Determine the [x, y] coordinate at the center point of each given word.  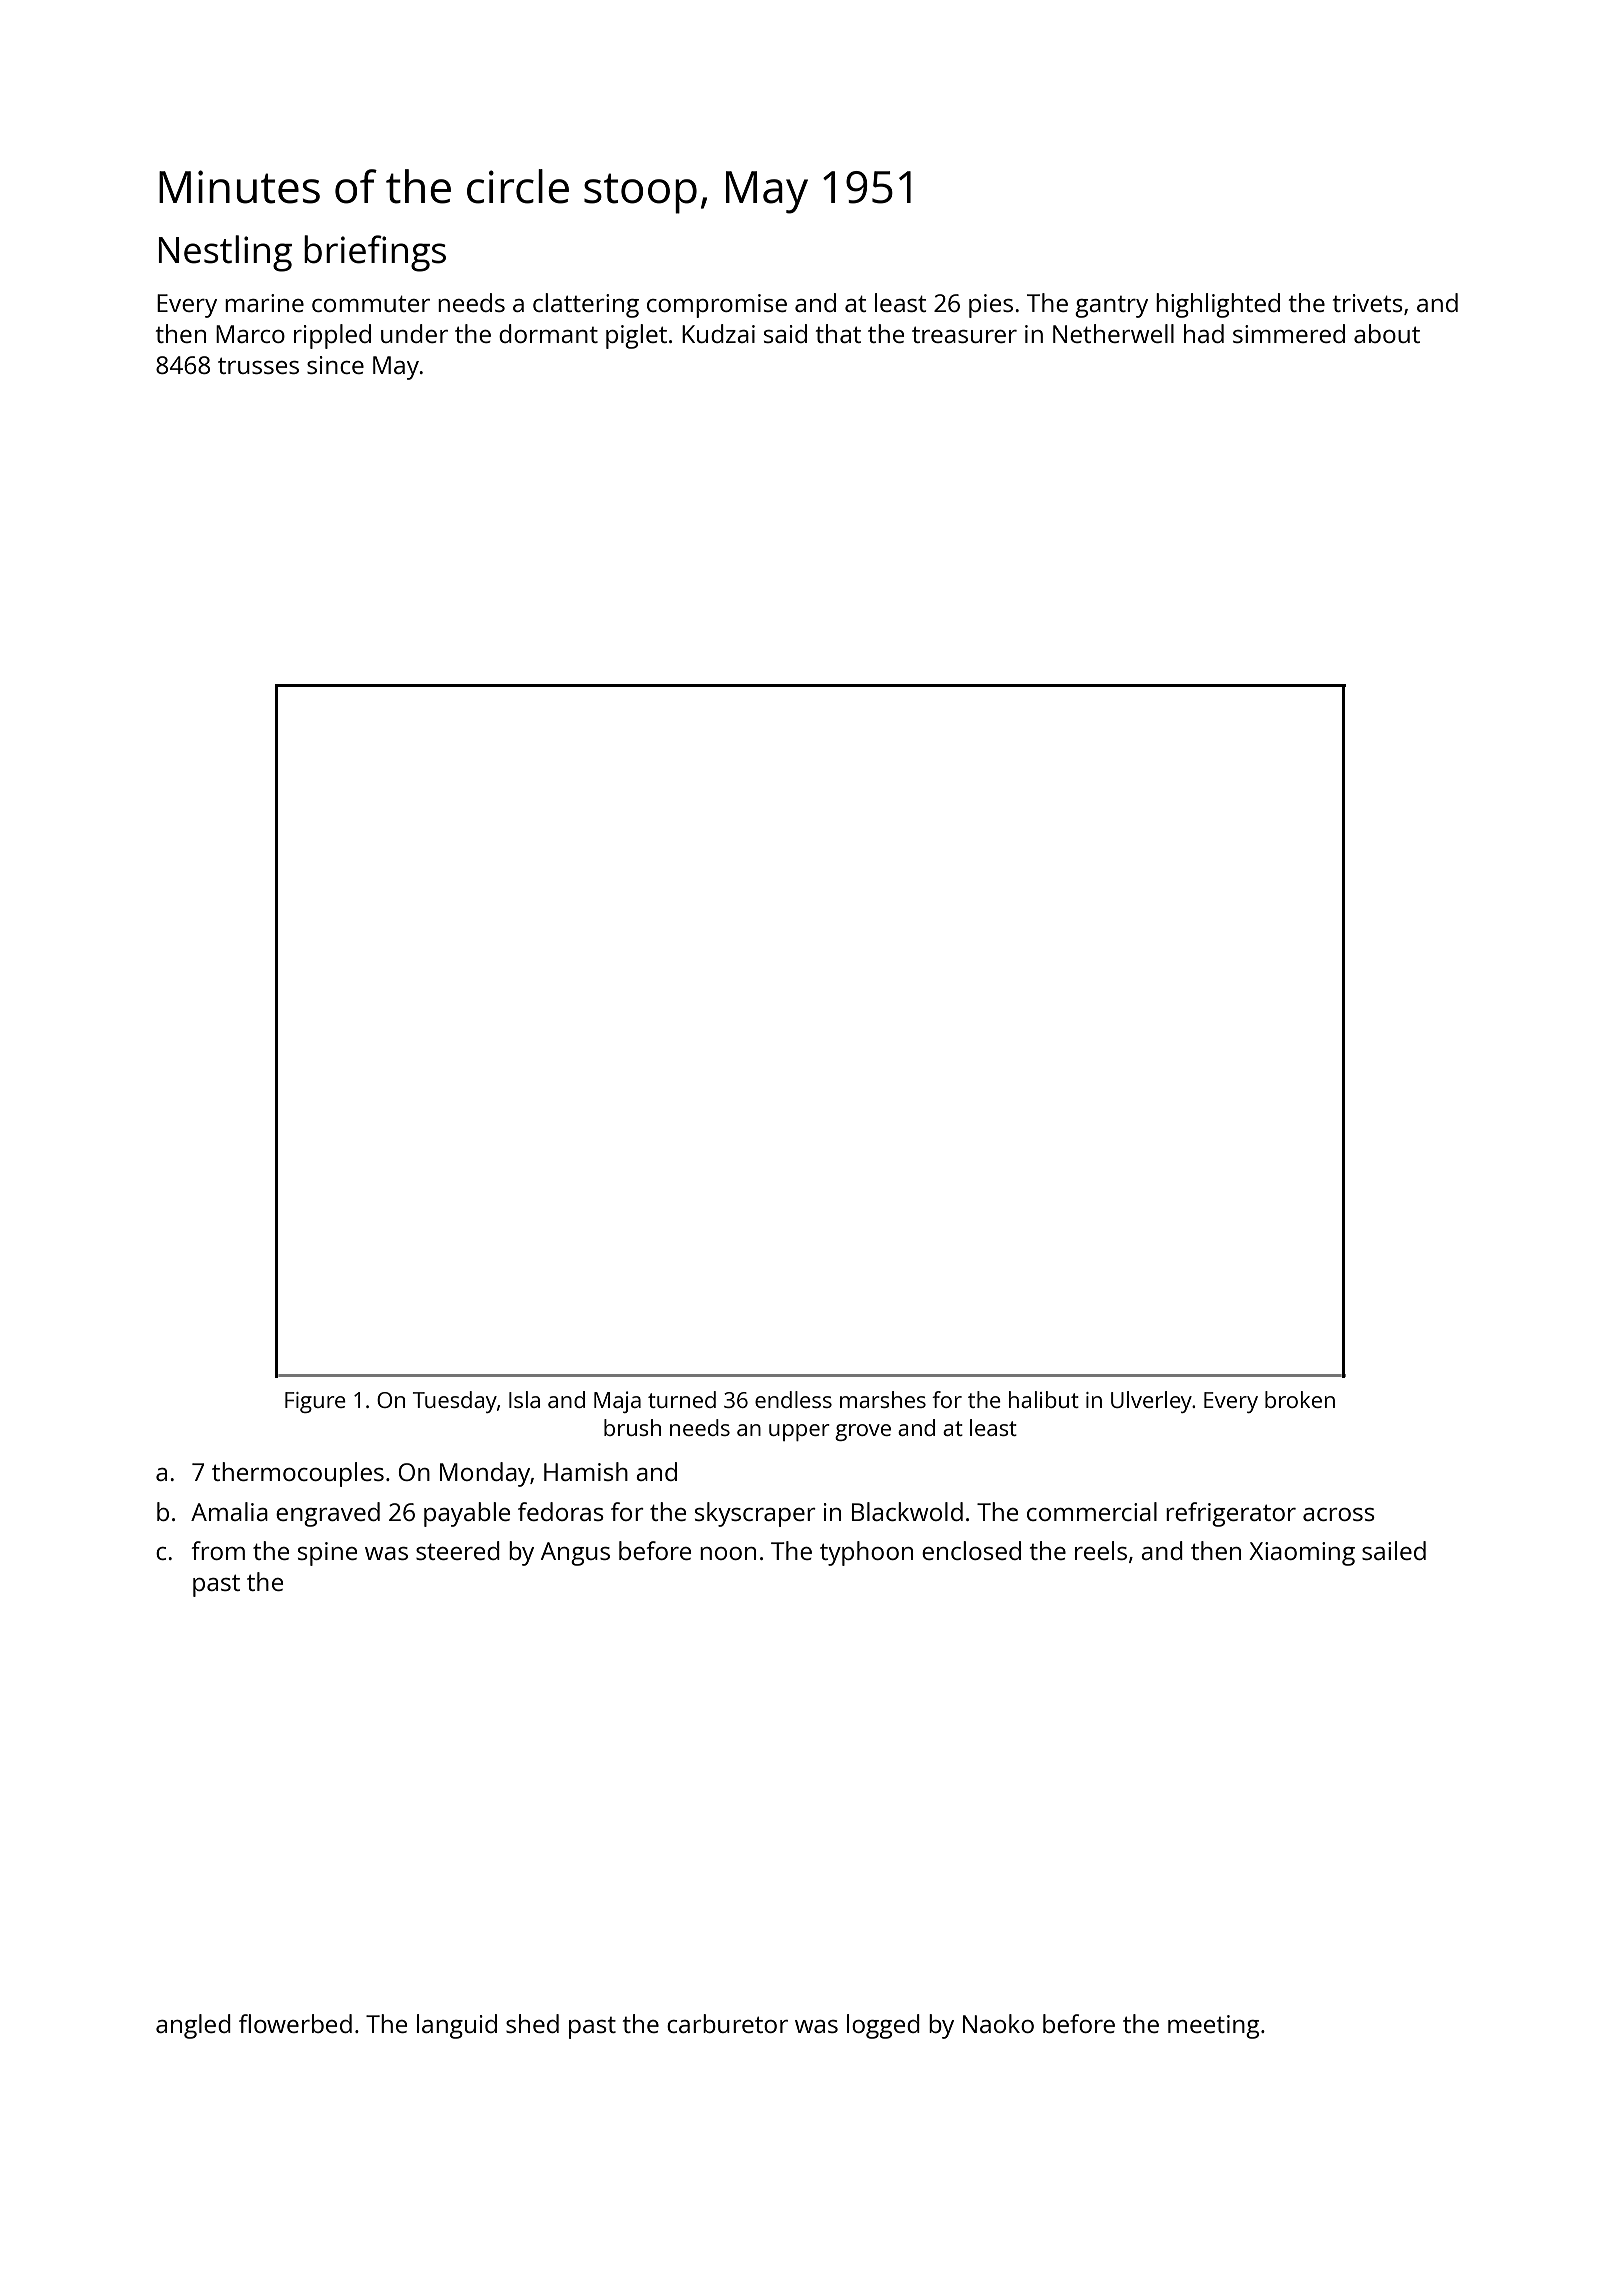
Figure [315, 1402]
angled [193, 2026]
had [1204, 333]
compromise [717, 306]
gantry [1111, 307]
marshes [883, 1399]
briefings [375, 253]
